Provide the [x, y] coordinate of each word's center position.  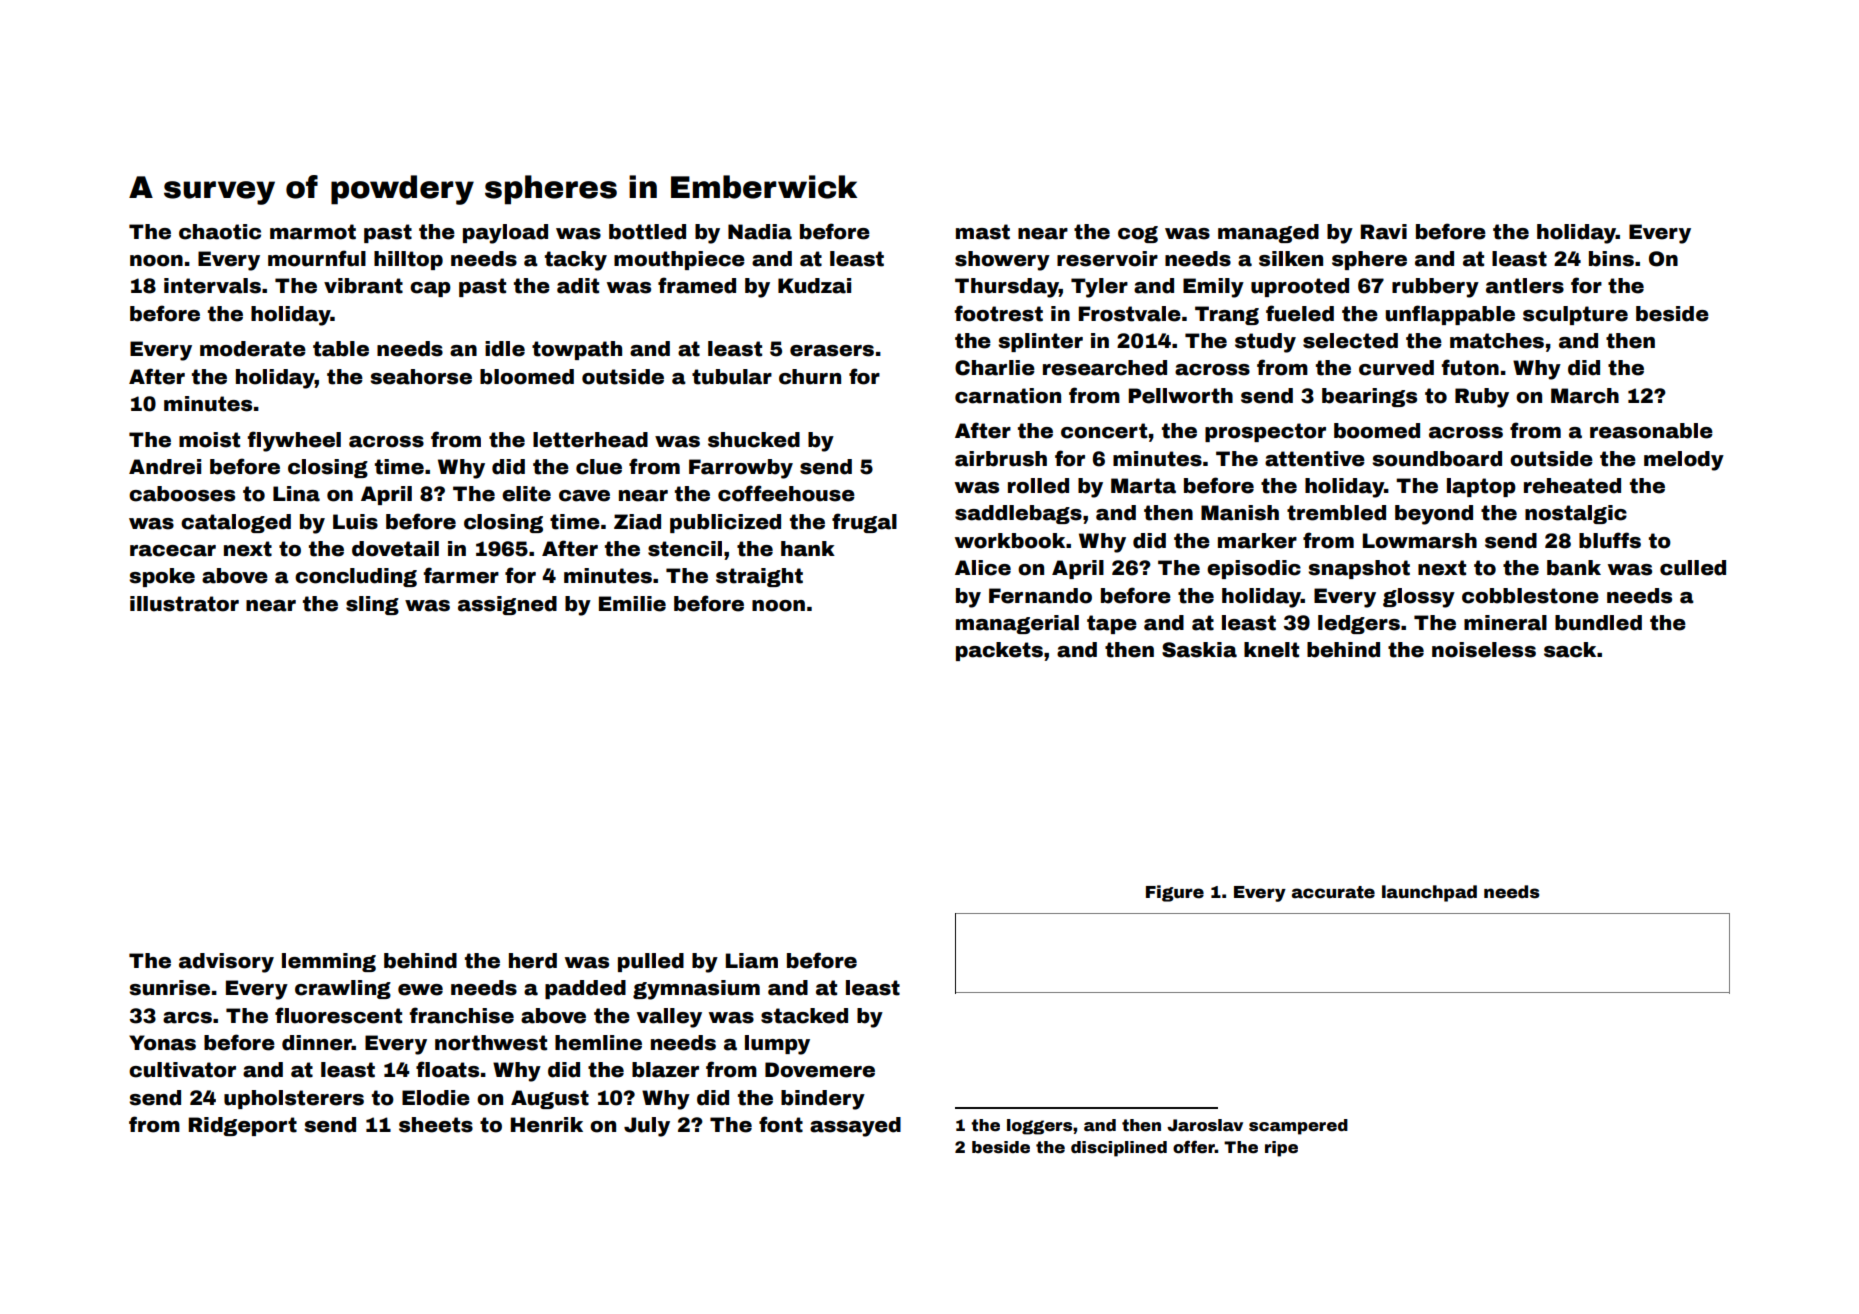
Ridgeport [243, 1126]
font [781, 1124]
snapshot [1359, 569]
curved [1396, 368]
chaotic [220, 232]
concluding [356, 577]
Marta [1143, 486]
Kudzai [814, 286]
